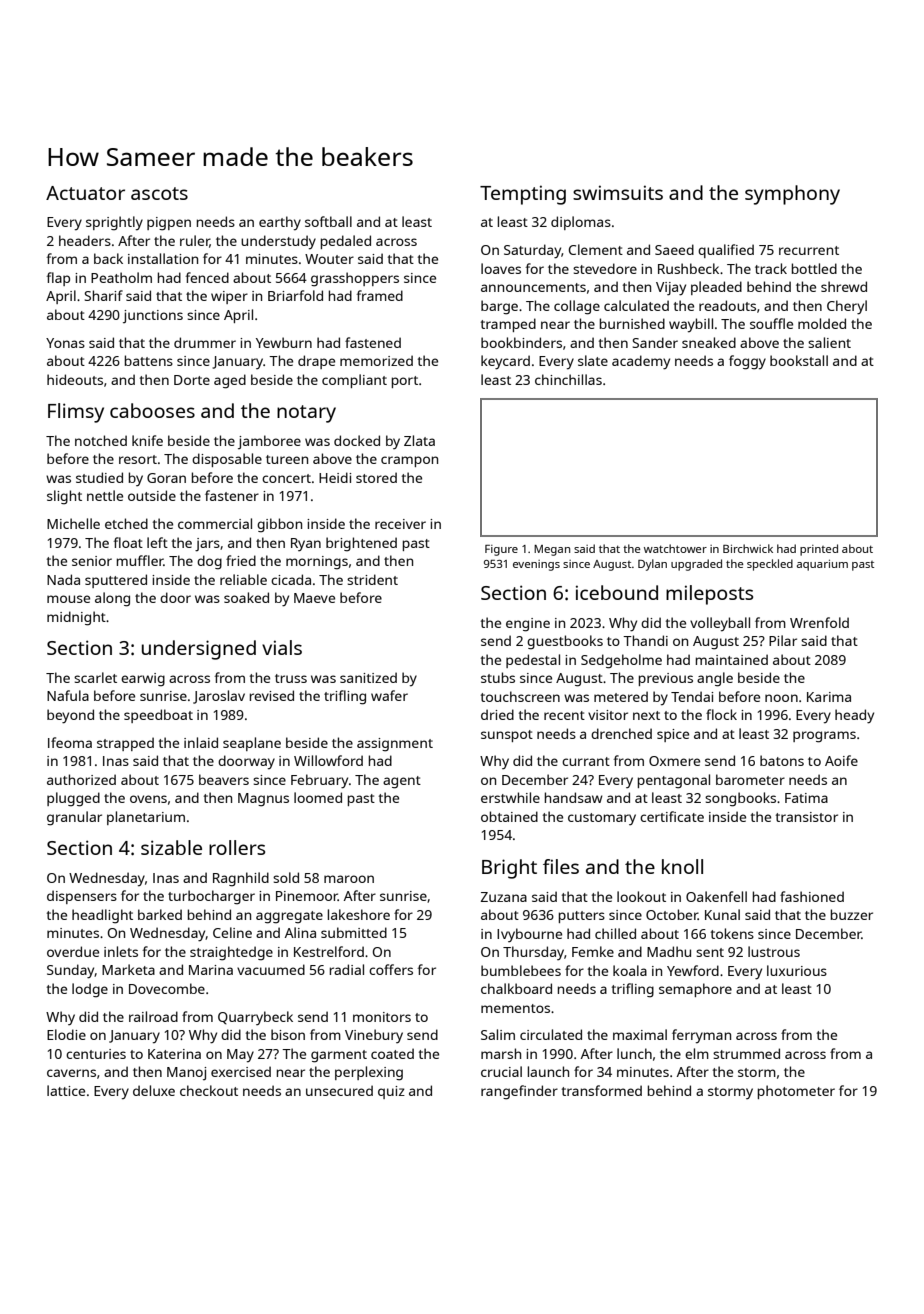 The height and width of the screenshot is (1314, 924). I want to click on back, so click(108, 258).
